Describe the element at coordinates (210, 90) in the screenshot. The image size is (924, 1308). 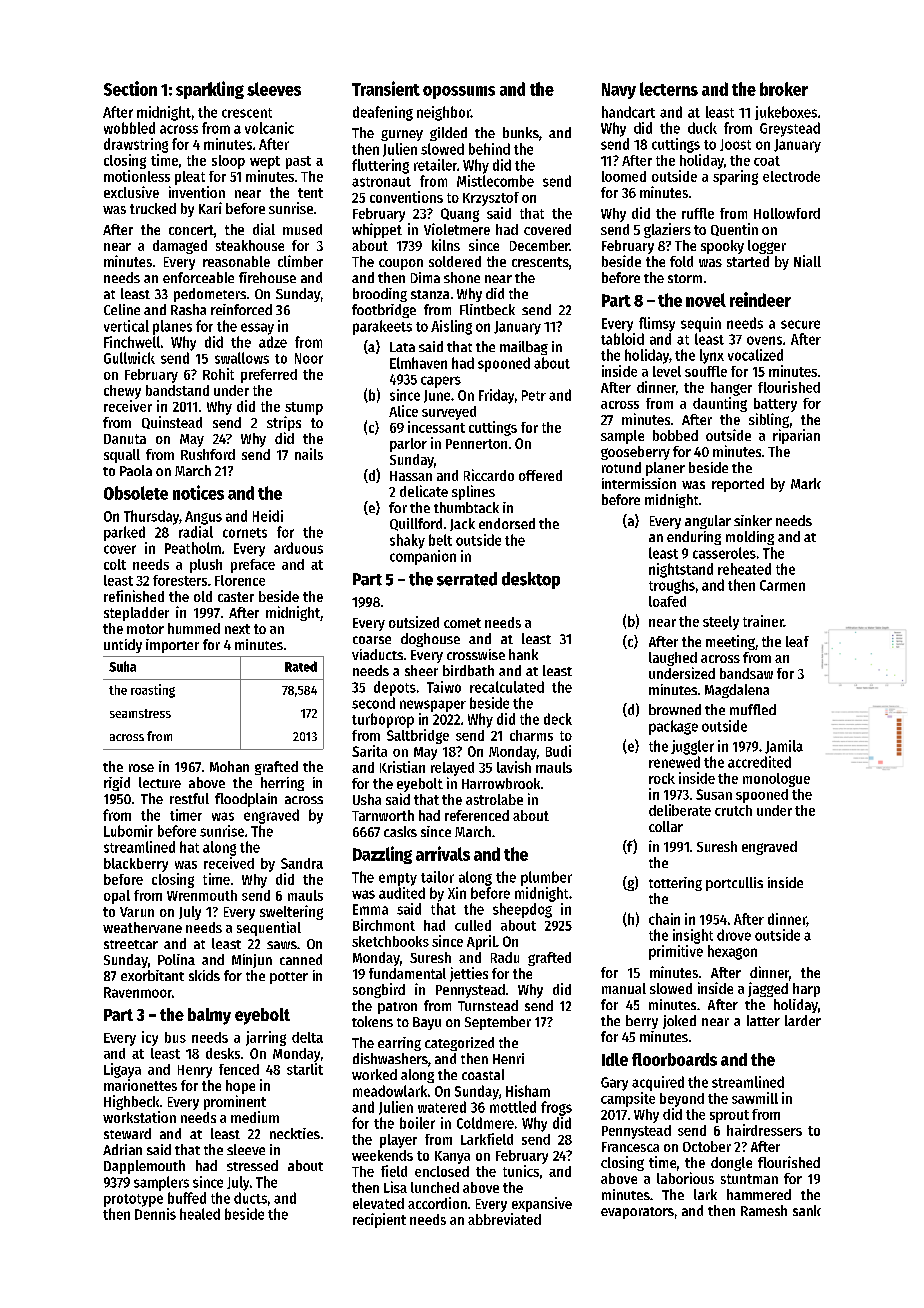
I see `sparkling` at that location.
